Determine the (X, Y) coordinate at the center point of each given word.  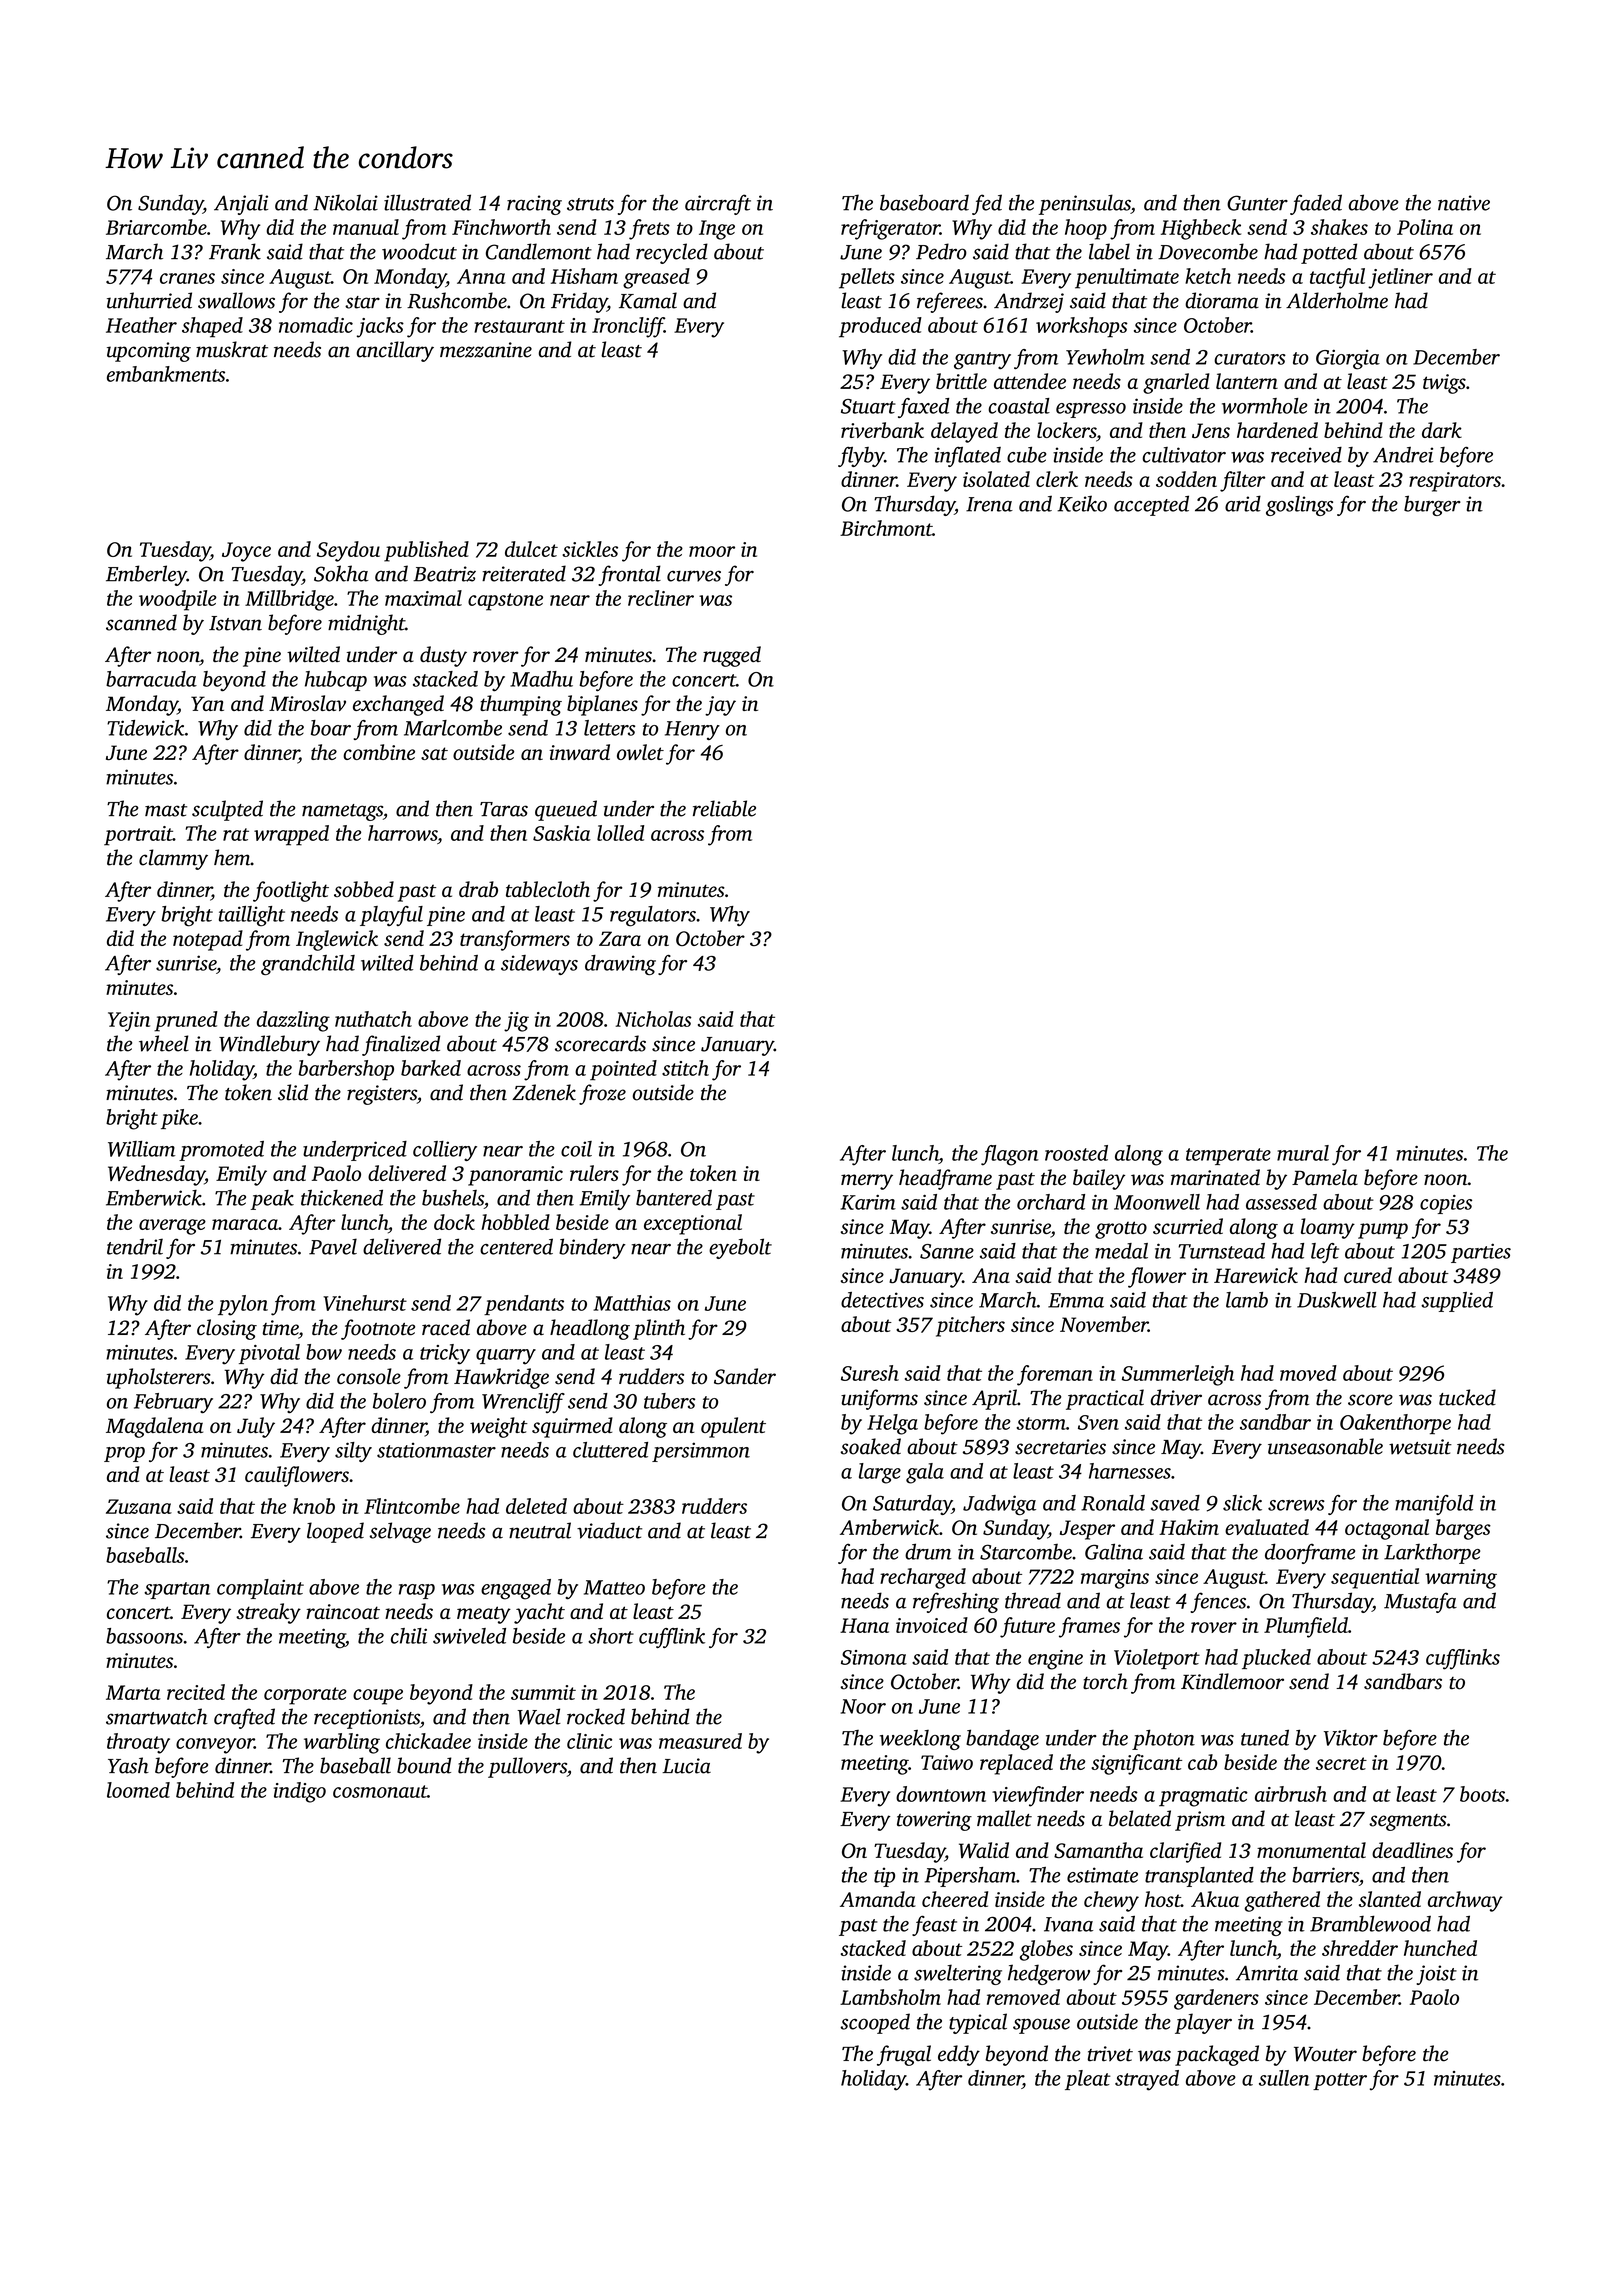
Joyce (246, 552)
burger (1432, 505)
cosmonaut (380, 1791)
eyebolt (740, 1248)
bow (324, 1352)
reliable (724, 808)
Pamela (1325, 1177)
